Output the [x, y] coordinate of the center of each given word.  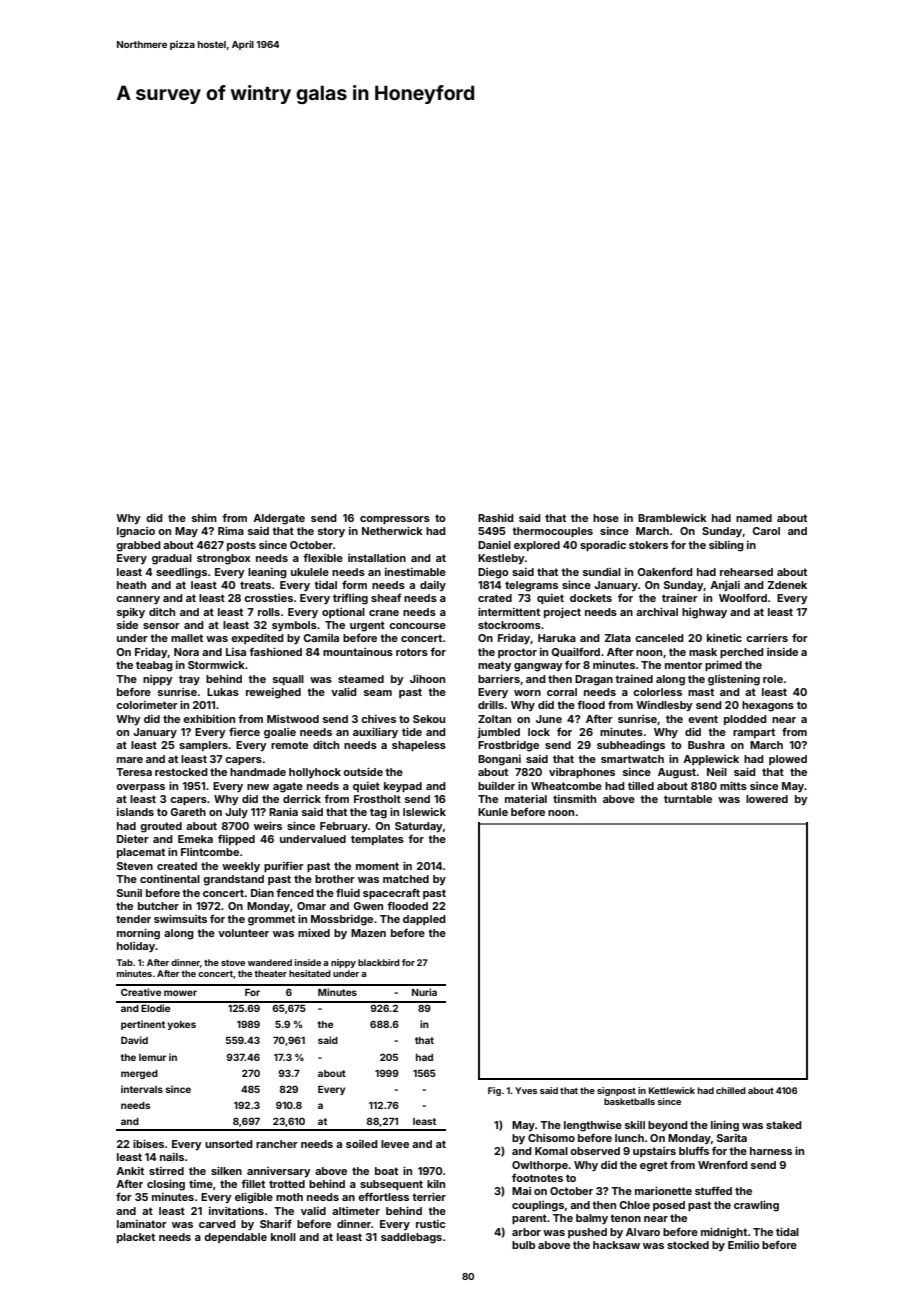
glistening [734, 680]
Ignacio [136, 532]
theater [270, 973]
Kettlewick [672, 1090]
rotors [412, 652]
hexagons [768, 706]
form [354, 584]
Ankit [130, 1171]
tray [189, 680]
